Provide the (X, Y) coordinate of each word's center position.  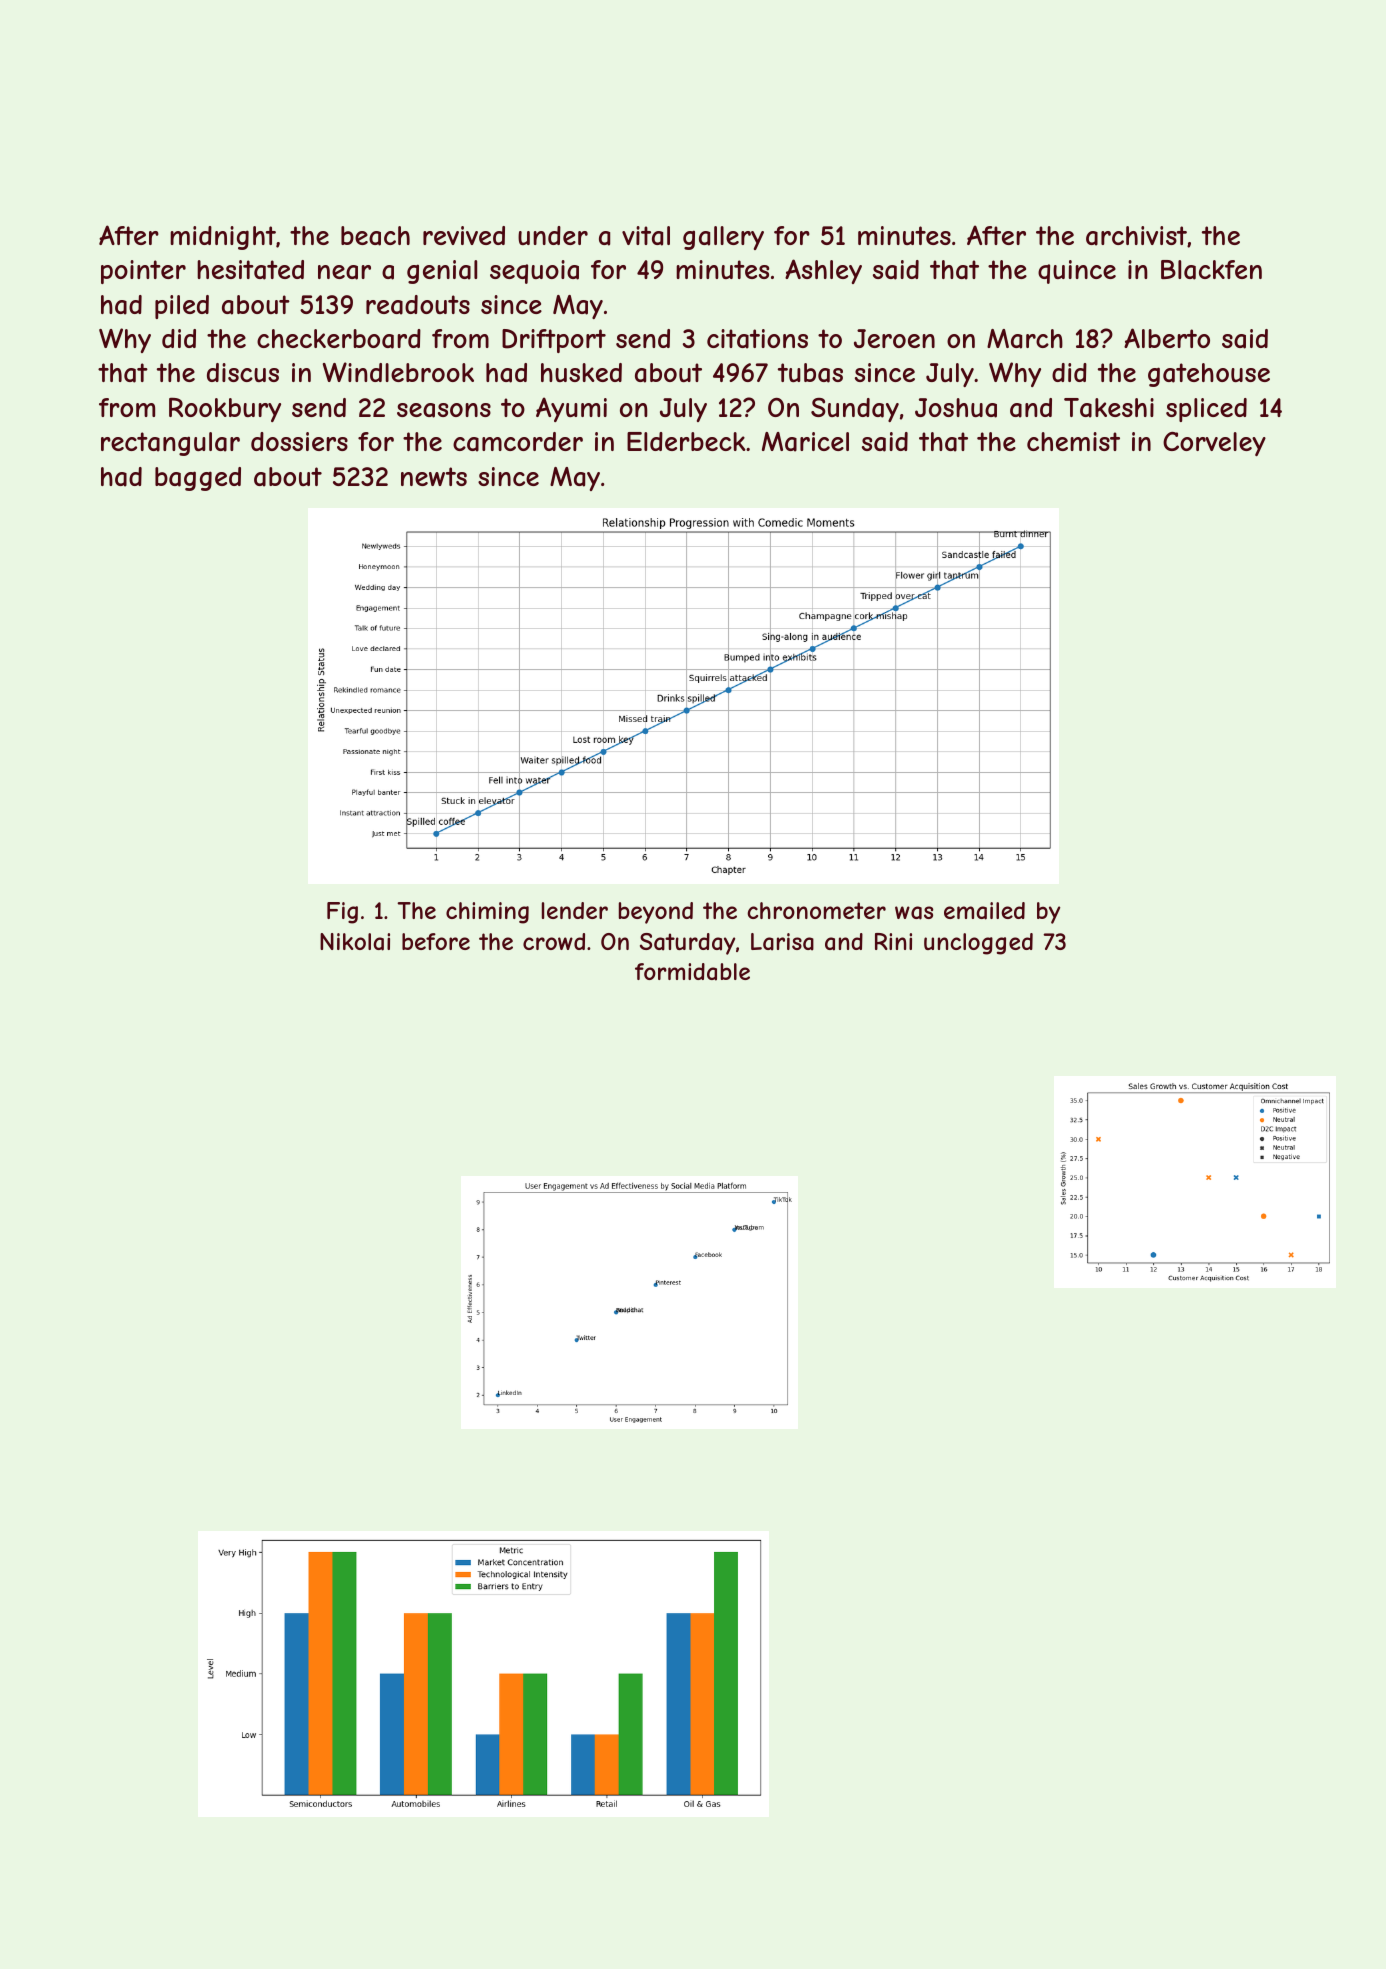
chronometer (816, 910)
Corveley (1214, 444)
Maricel (805, 442)
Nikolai (355, 942)
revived (464, 235)
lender (575, 910)
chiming (487, 913)
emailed (984, 911)
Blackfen (1211, 270)
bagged (198, 479)
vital (646, 236)
